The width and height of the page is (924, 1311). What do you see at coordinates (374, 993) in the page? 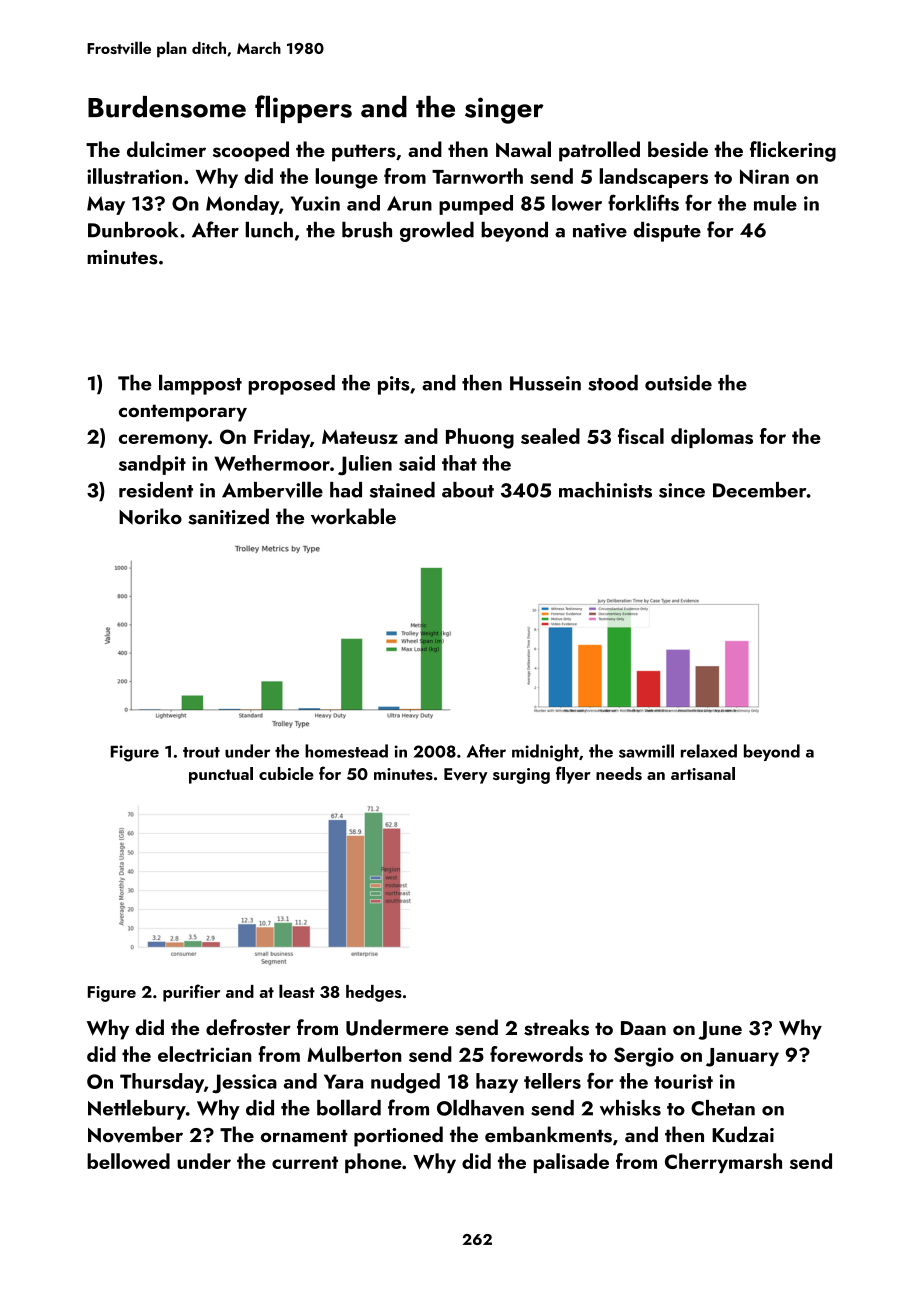
I see `hedges` at bounding box center [374, 993].
